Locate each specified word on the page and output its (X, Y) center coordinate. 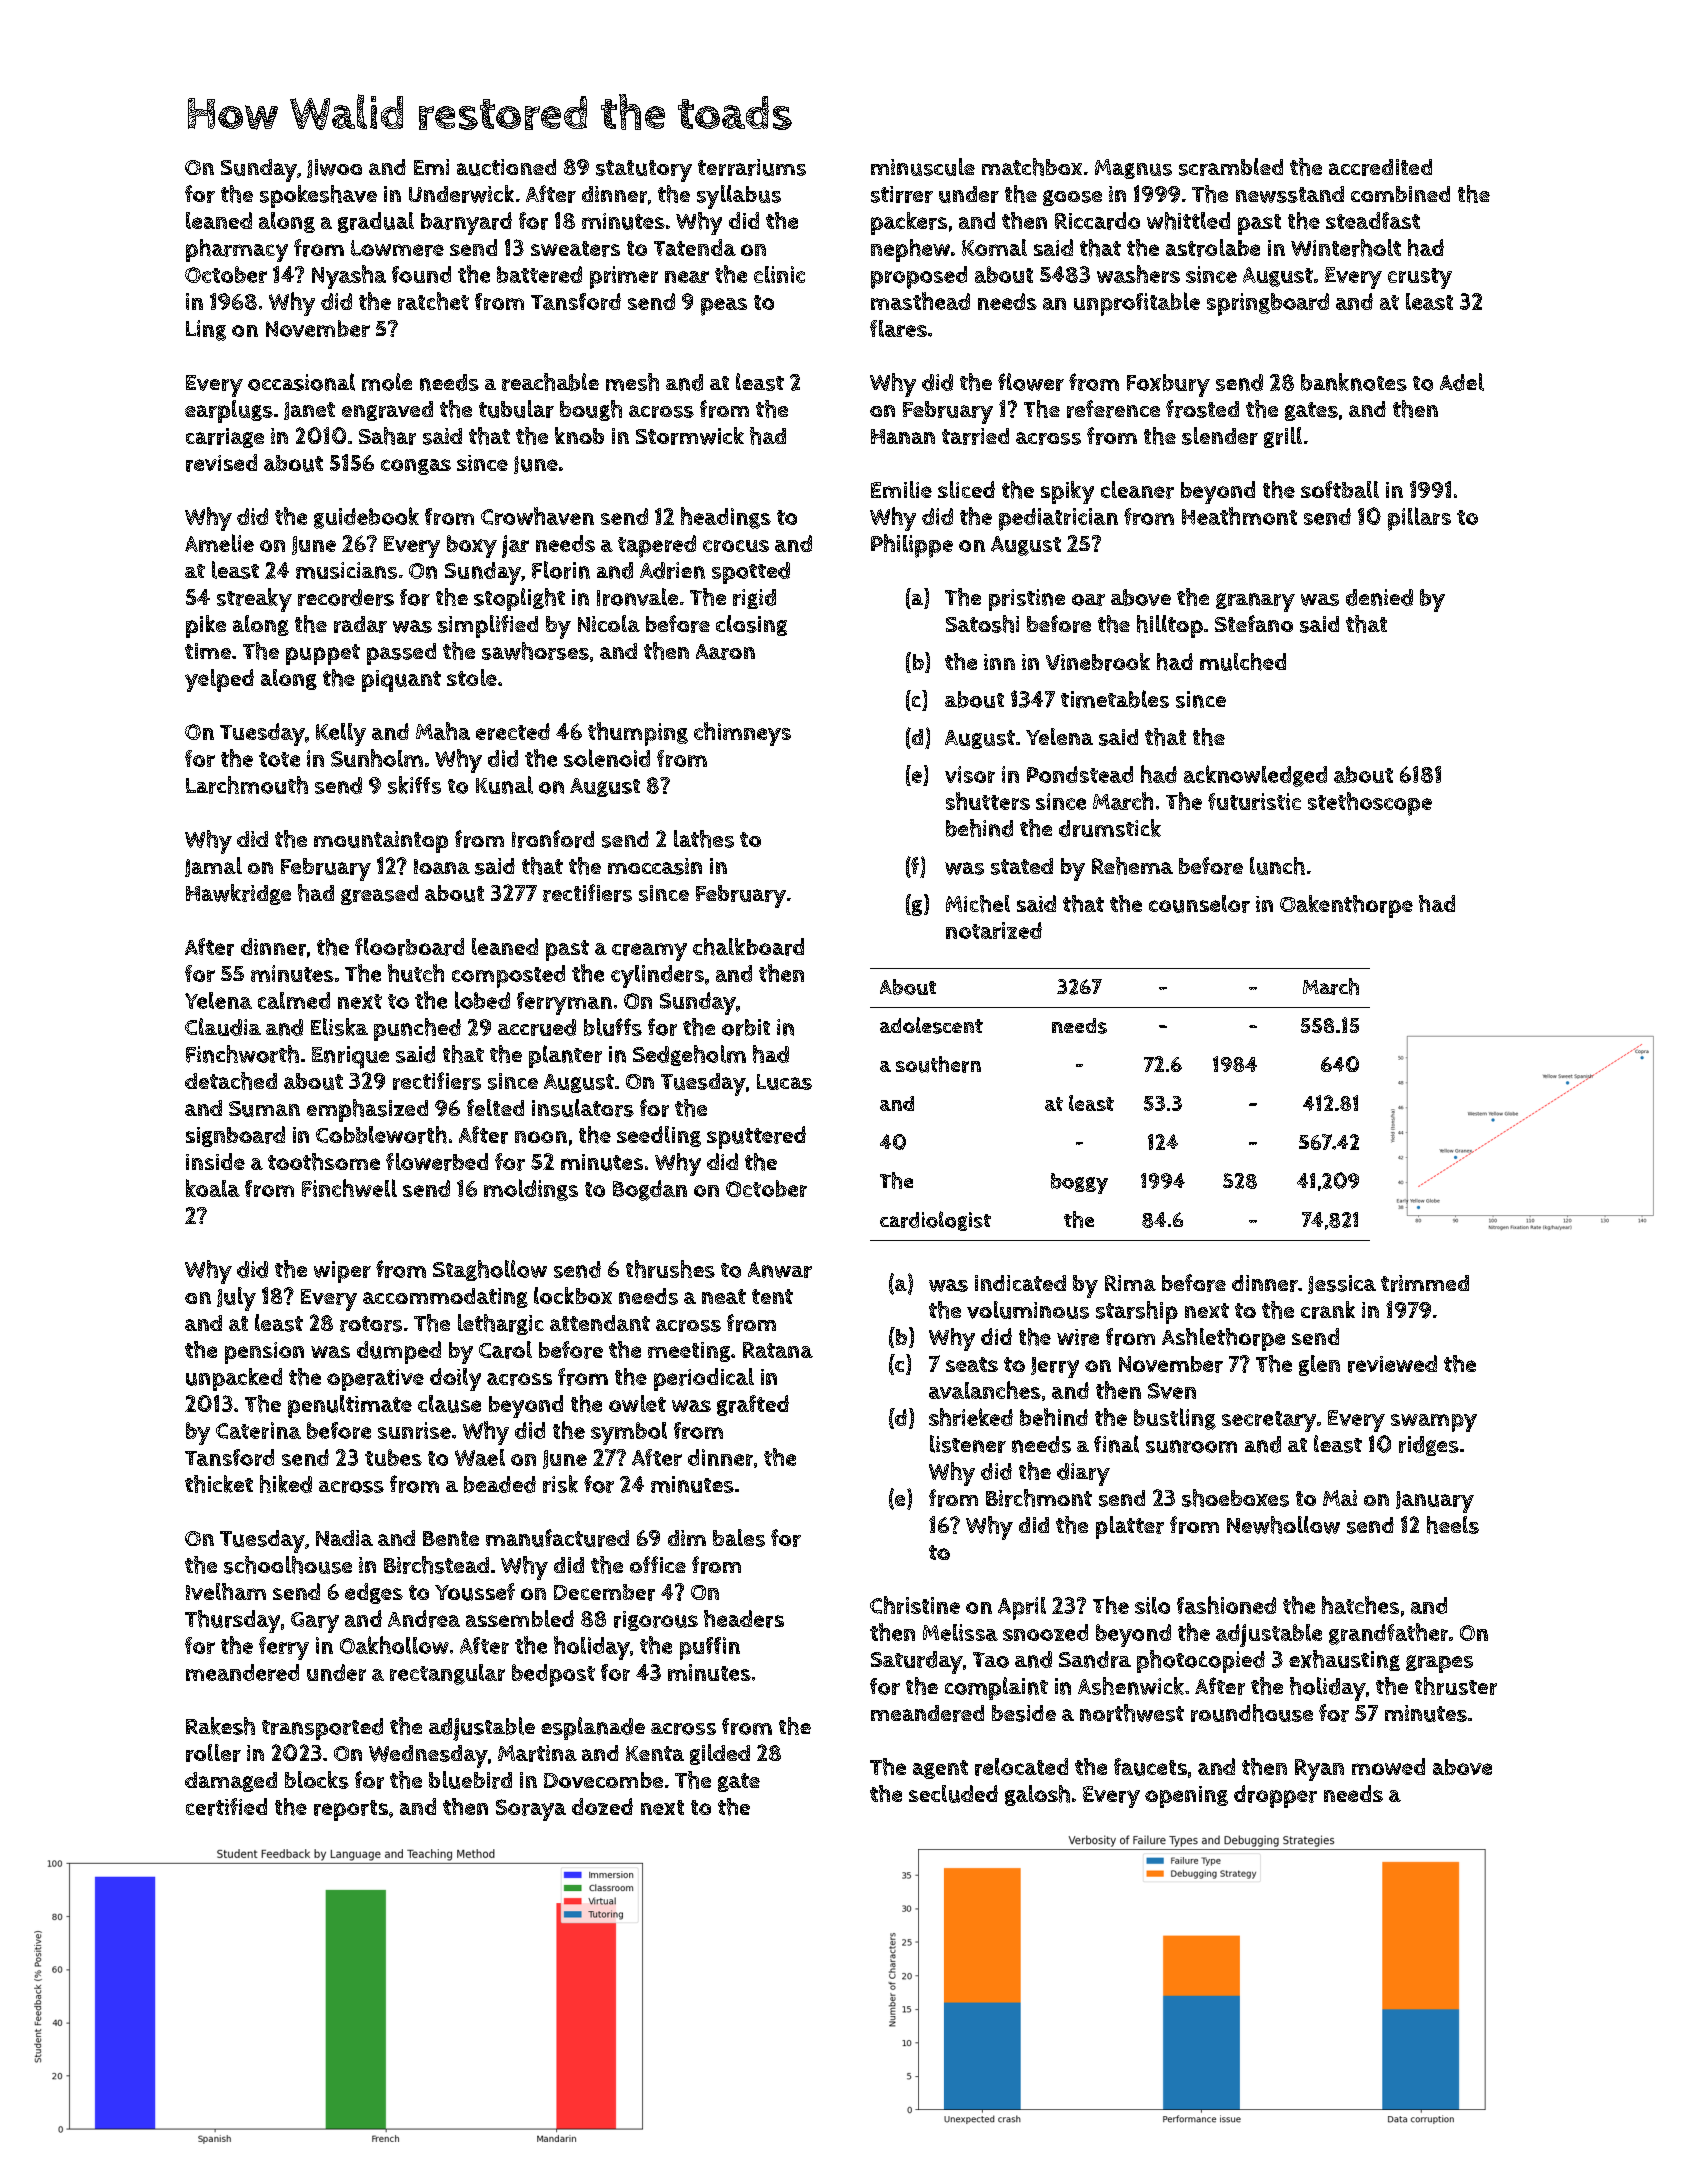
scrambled (1231, 167)
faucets (1150, 1767)
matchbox (1032, 167)
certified (226, 1807)
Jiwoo (334, 168)
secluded (953, 1794)
